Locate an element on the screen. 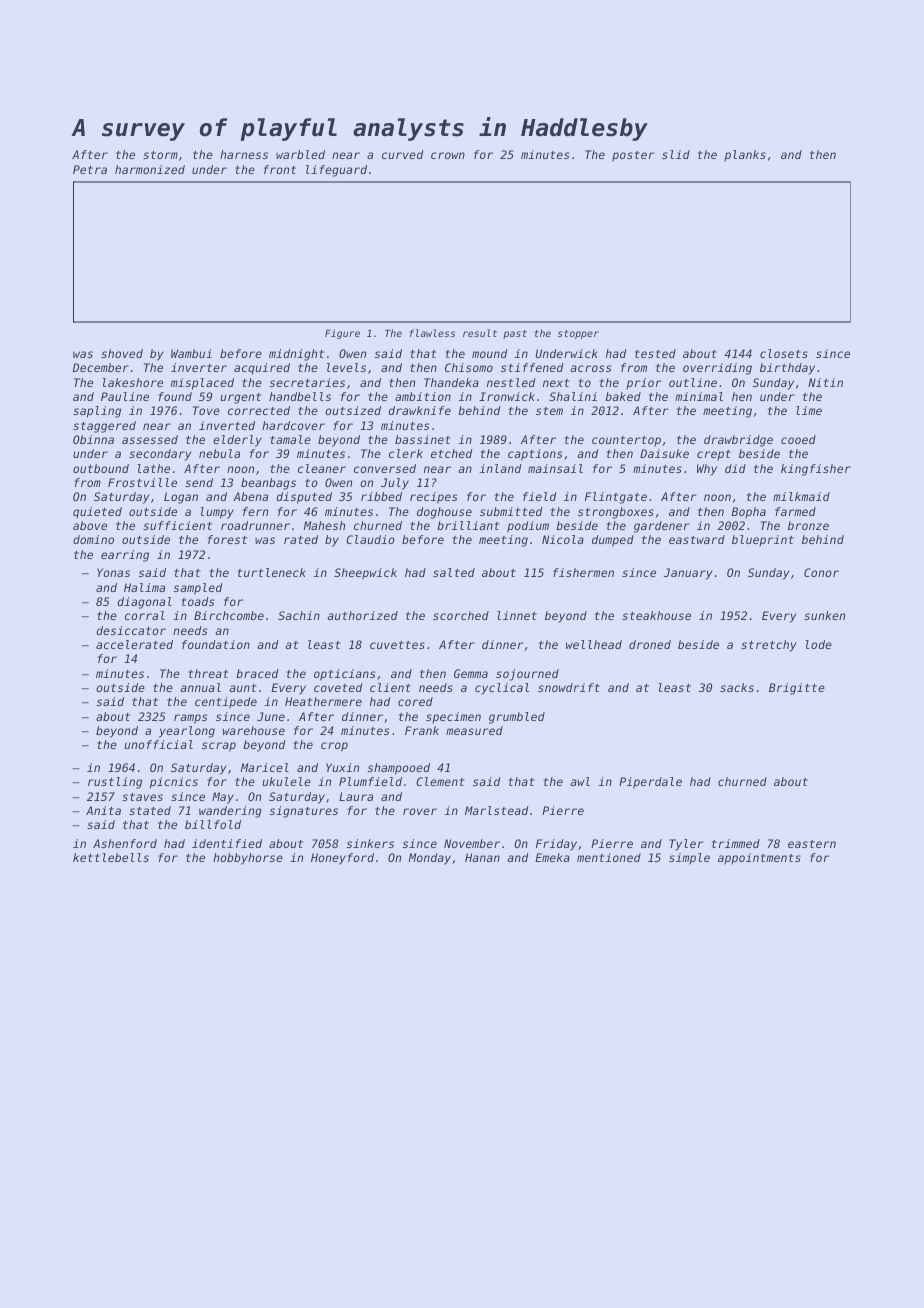  Sheepwick is located at coordinates (365, 574).
